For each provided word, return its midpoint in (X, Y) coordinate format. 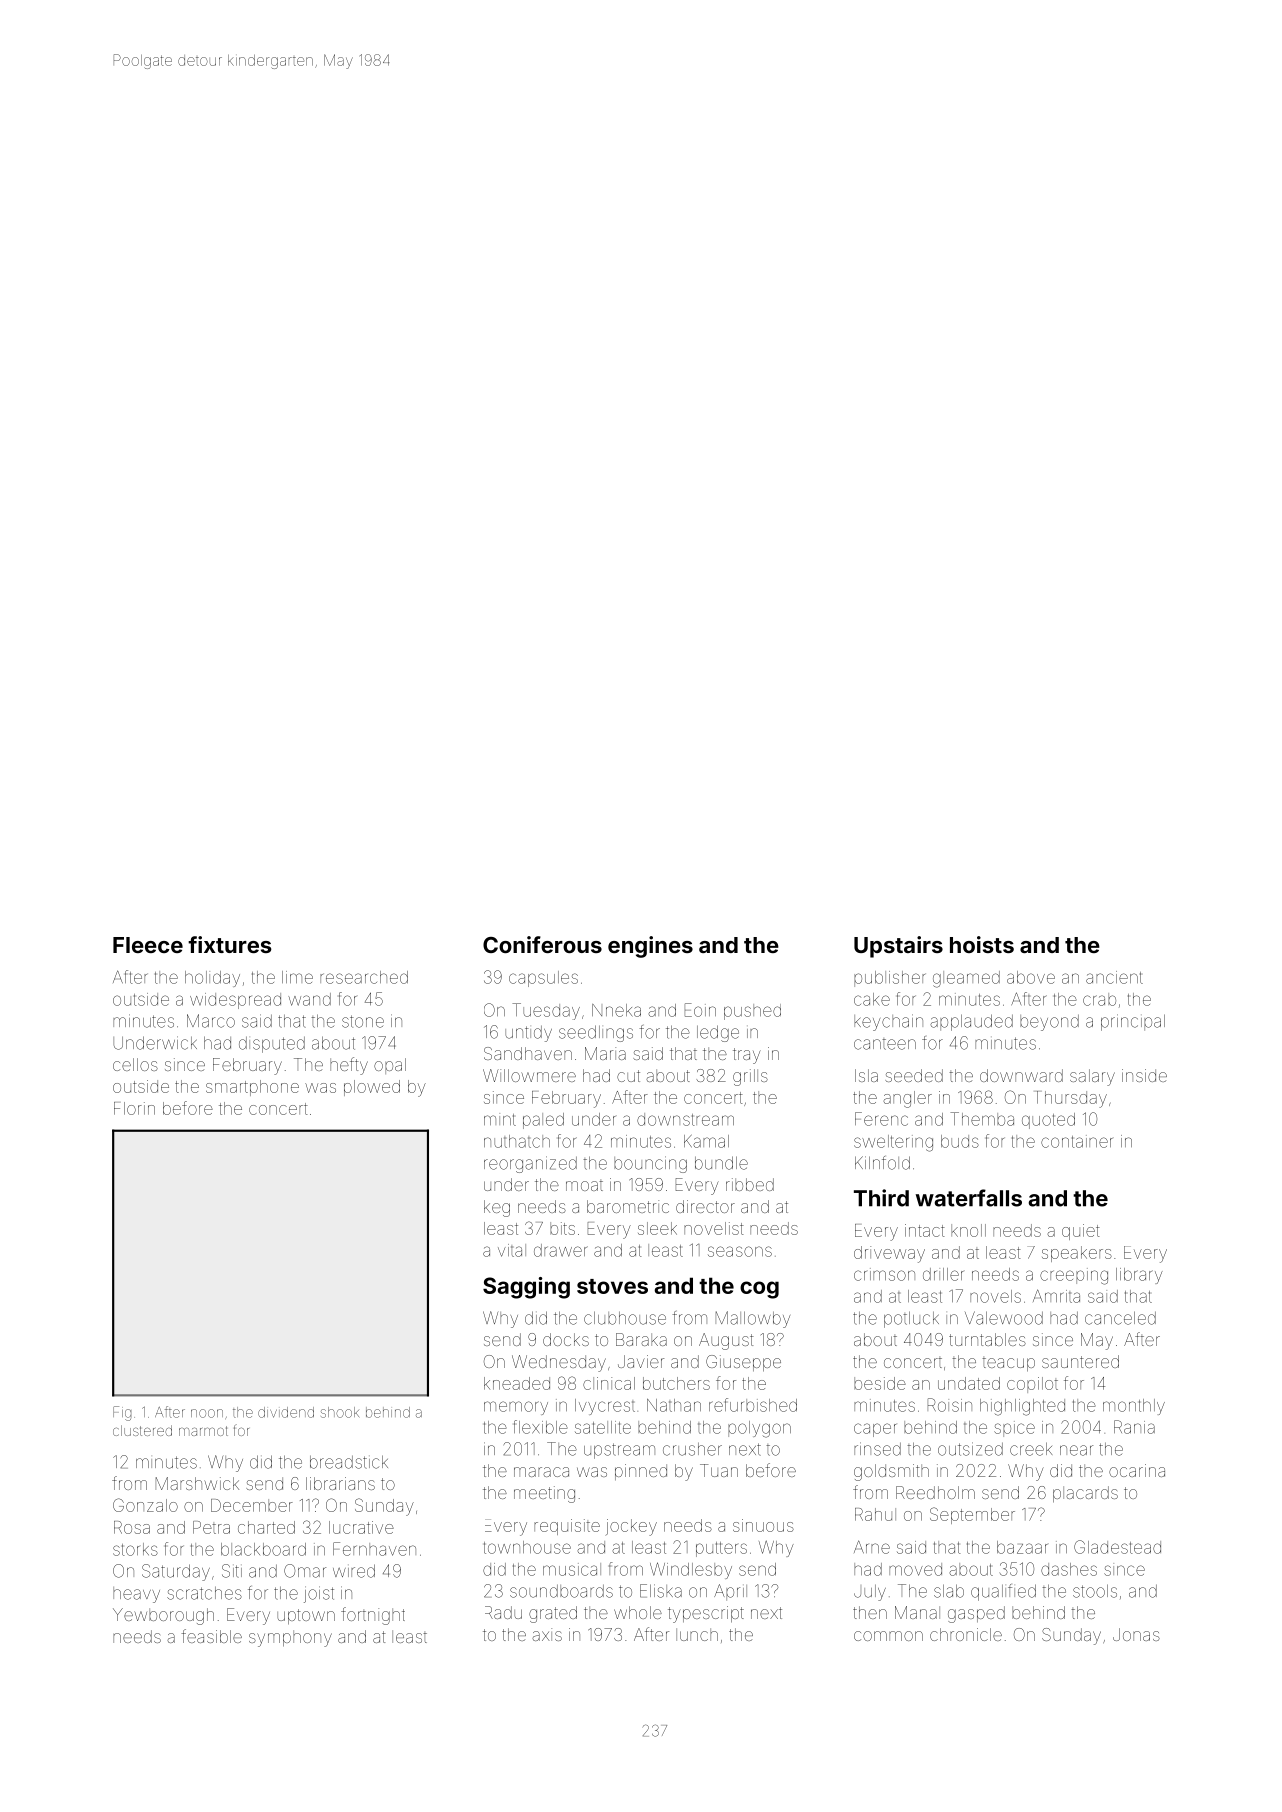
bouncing (650, 1164)
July (870, 1593)
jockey (631, 1527)
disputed (272, 1045)
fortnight (373, 1616)
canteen (885, 1044)
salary (1092, 1077)
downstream (685, 1119)
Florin (134, 1108)
